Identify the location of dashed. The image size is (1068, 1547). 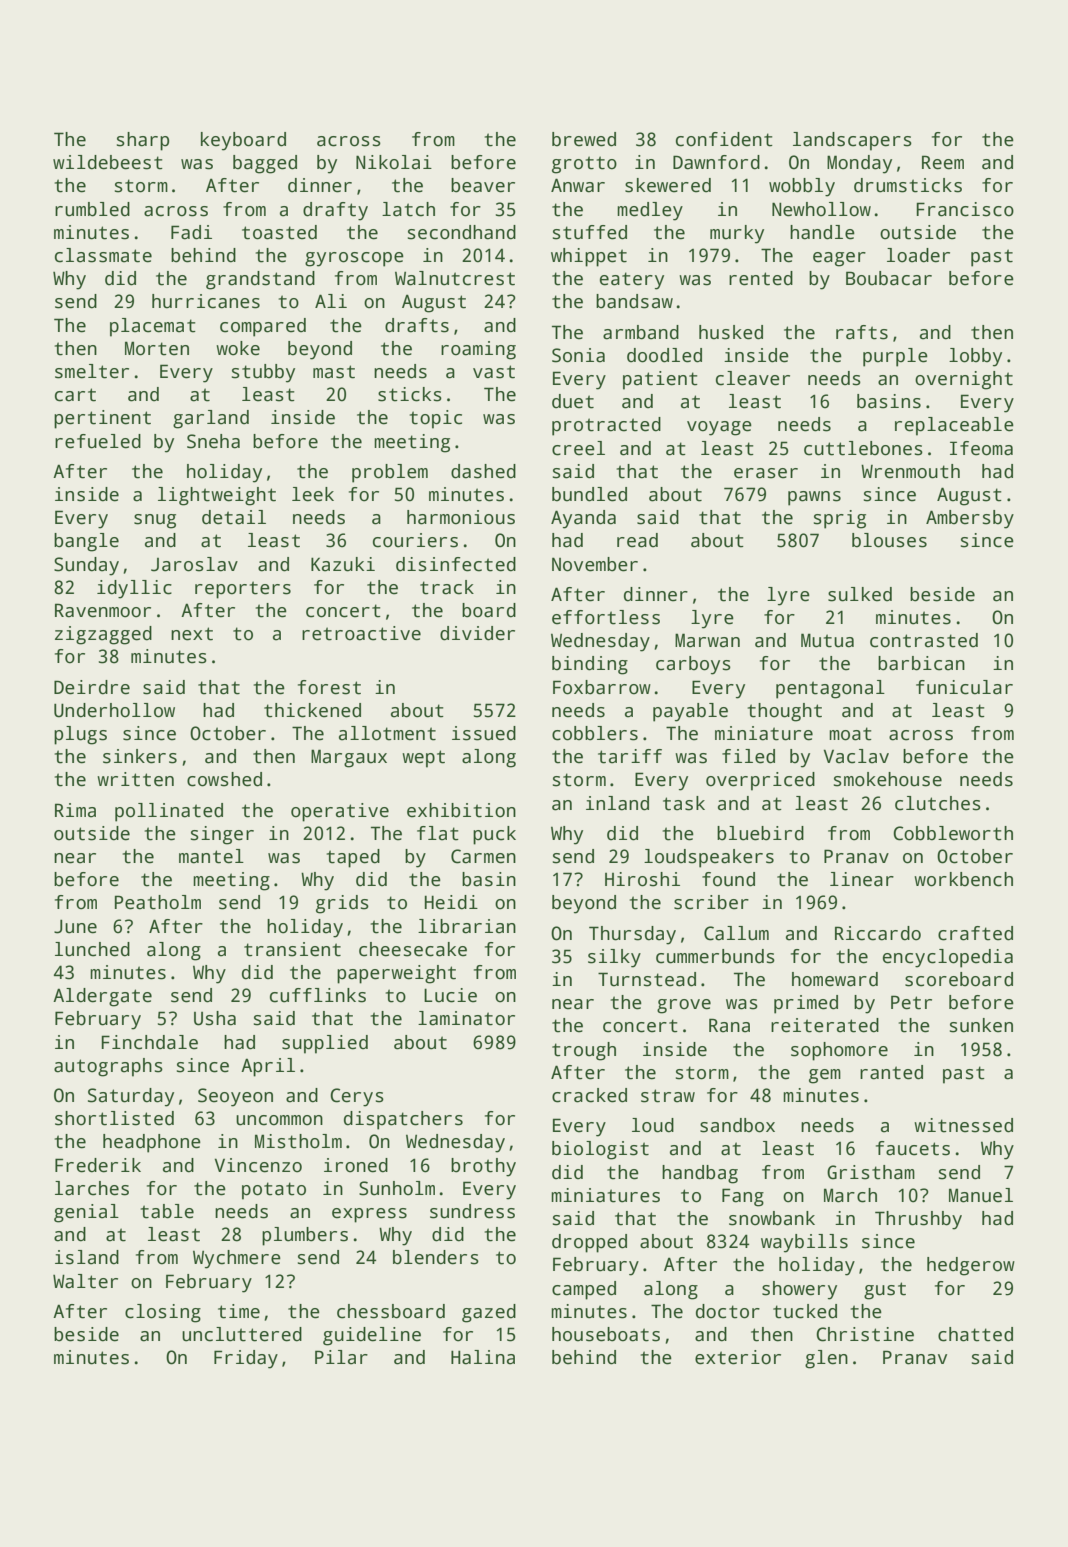
(483, 471).
